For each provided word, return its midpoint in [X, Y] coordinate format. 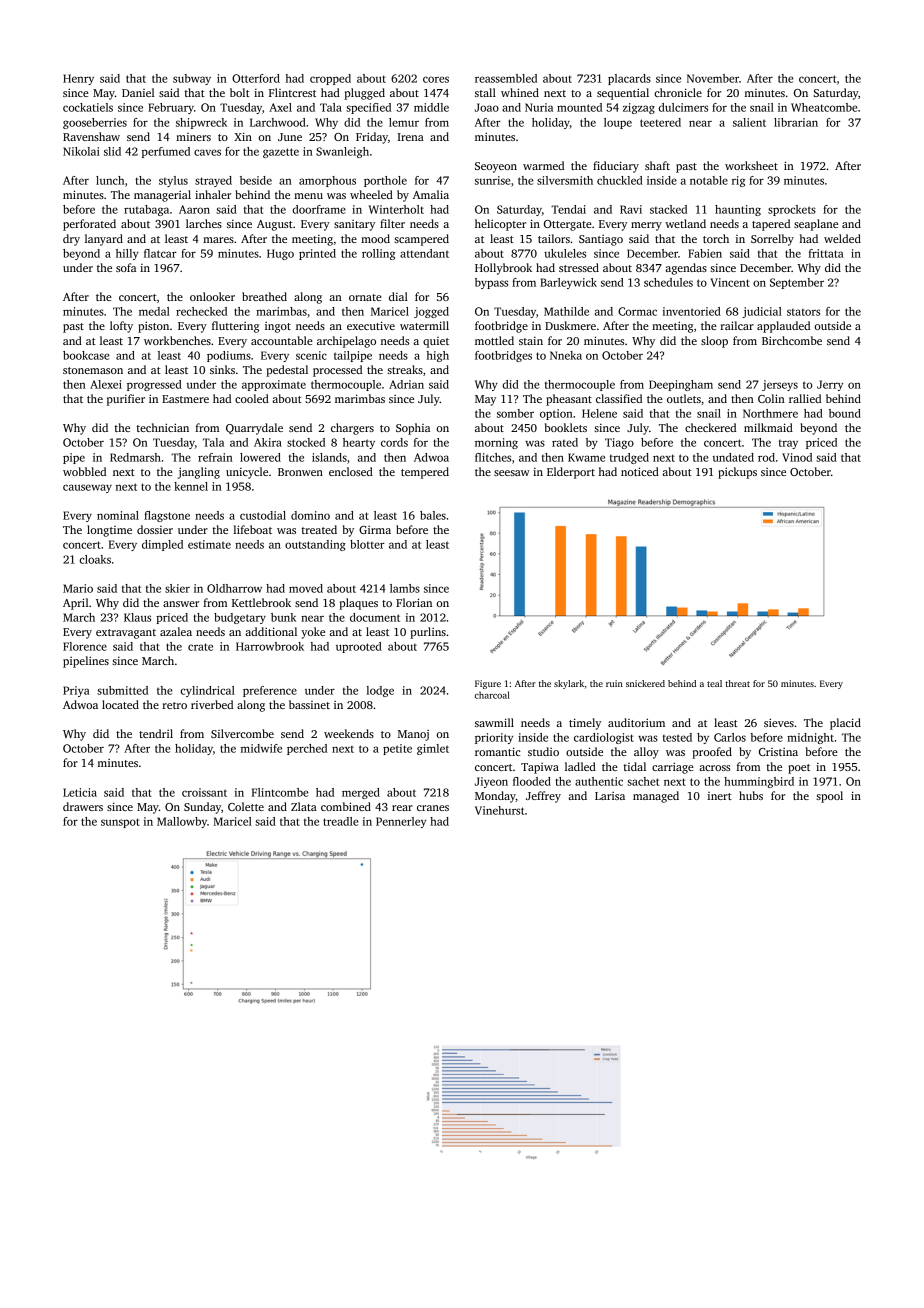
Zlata [304, 806]
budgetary [240, 618]
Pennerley [401, 822]
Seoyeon [496, 167]
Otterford [256, 78]
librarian [796, 122]
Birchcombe [792, 340]
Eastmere [185, 399]
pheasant [569, 400]
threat [737, 683]
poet [799, 769]
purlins [428, 633]
